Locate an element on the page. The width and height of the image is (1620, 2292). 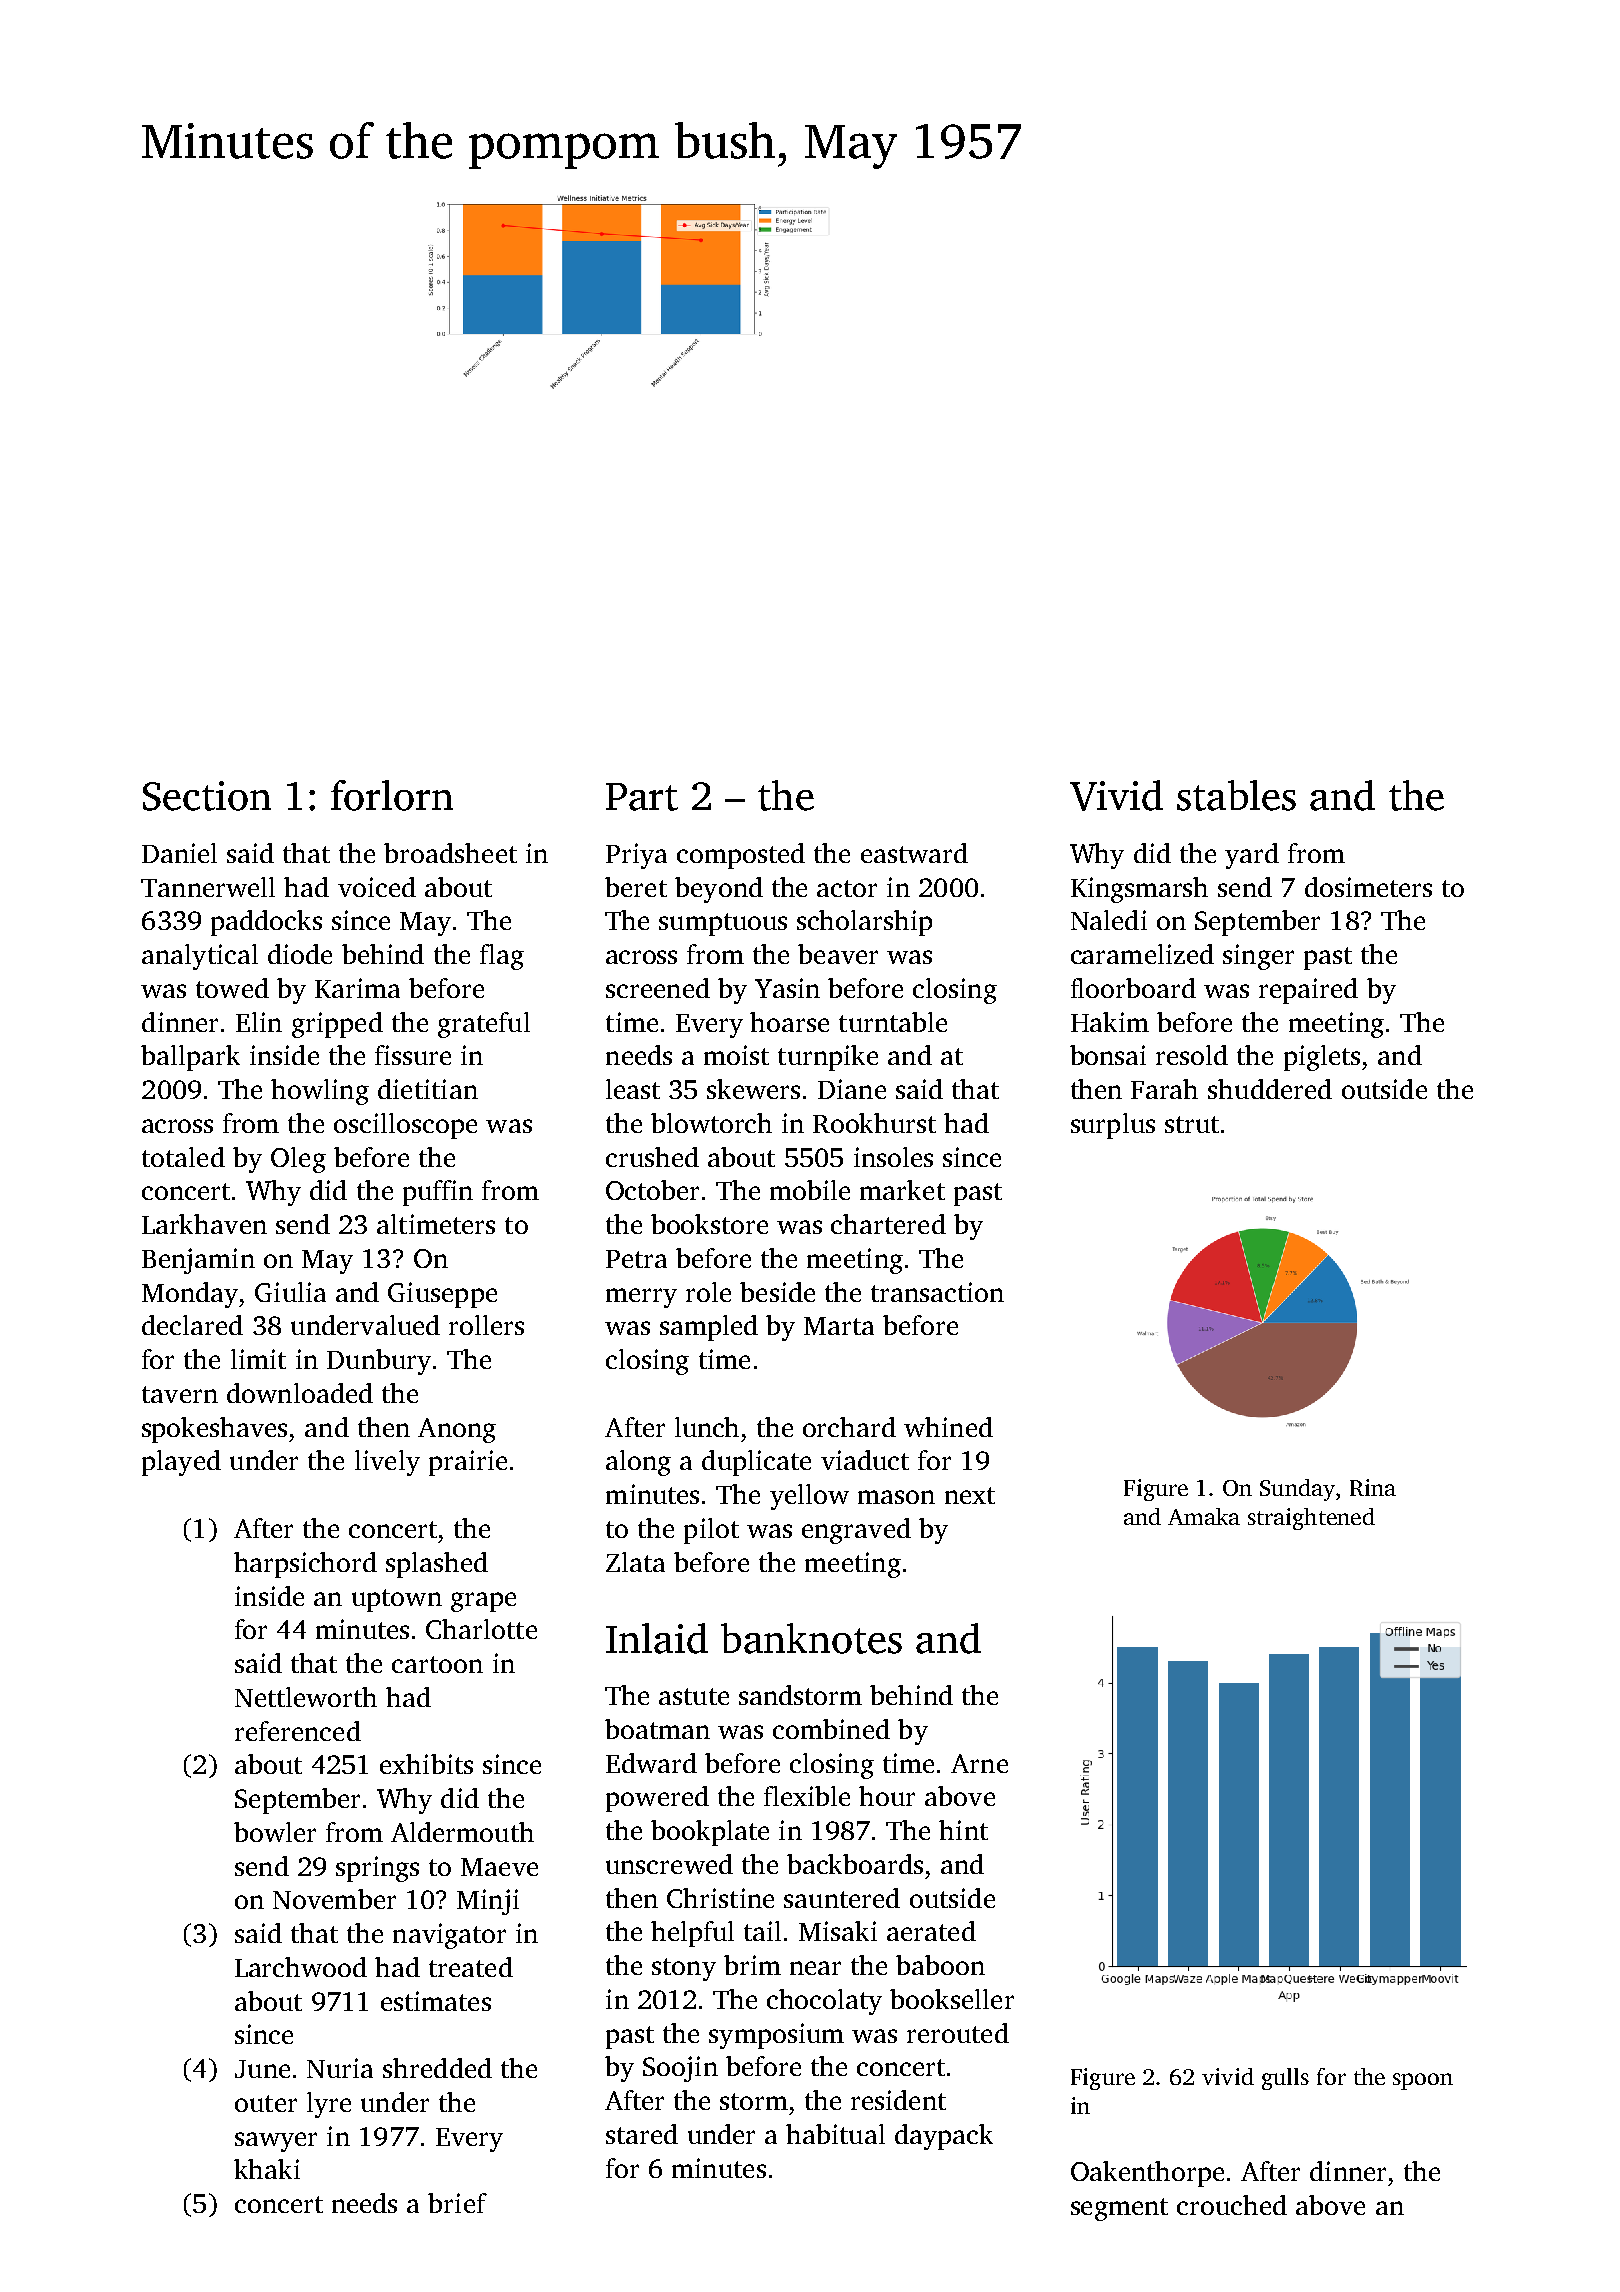
strut is located at coordinates (1192, 1124).
